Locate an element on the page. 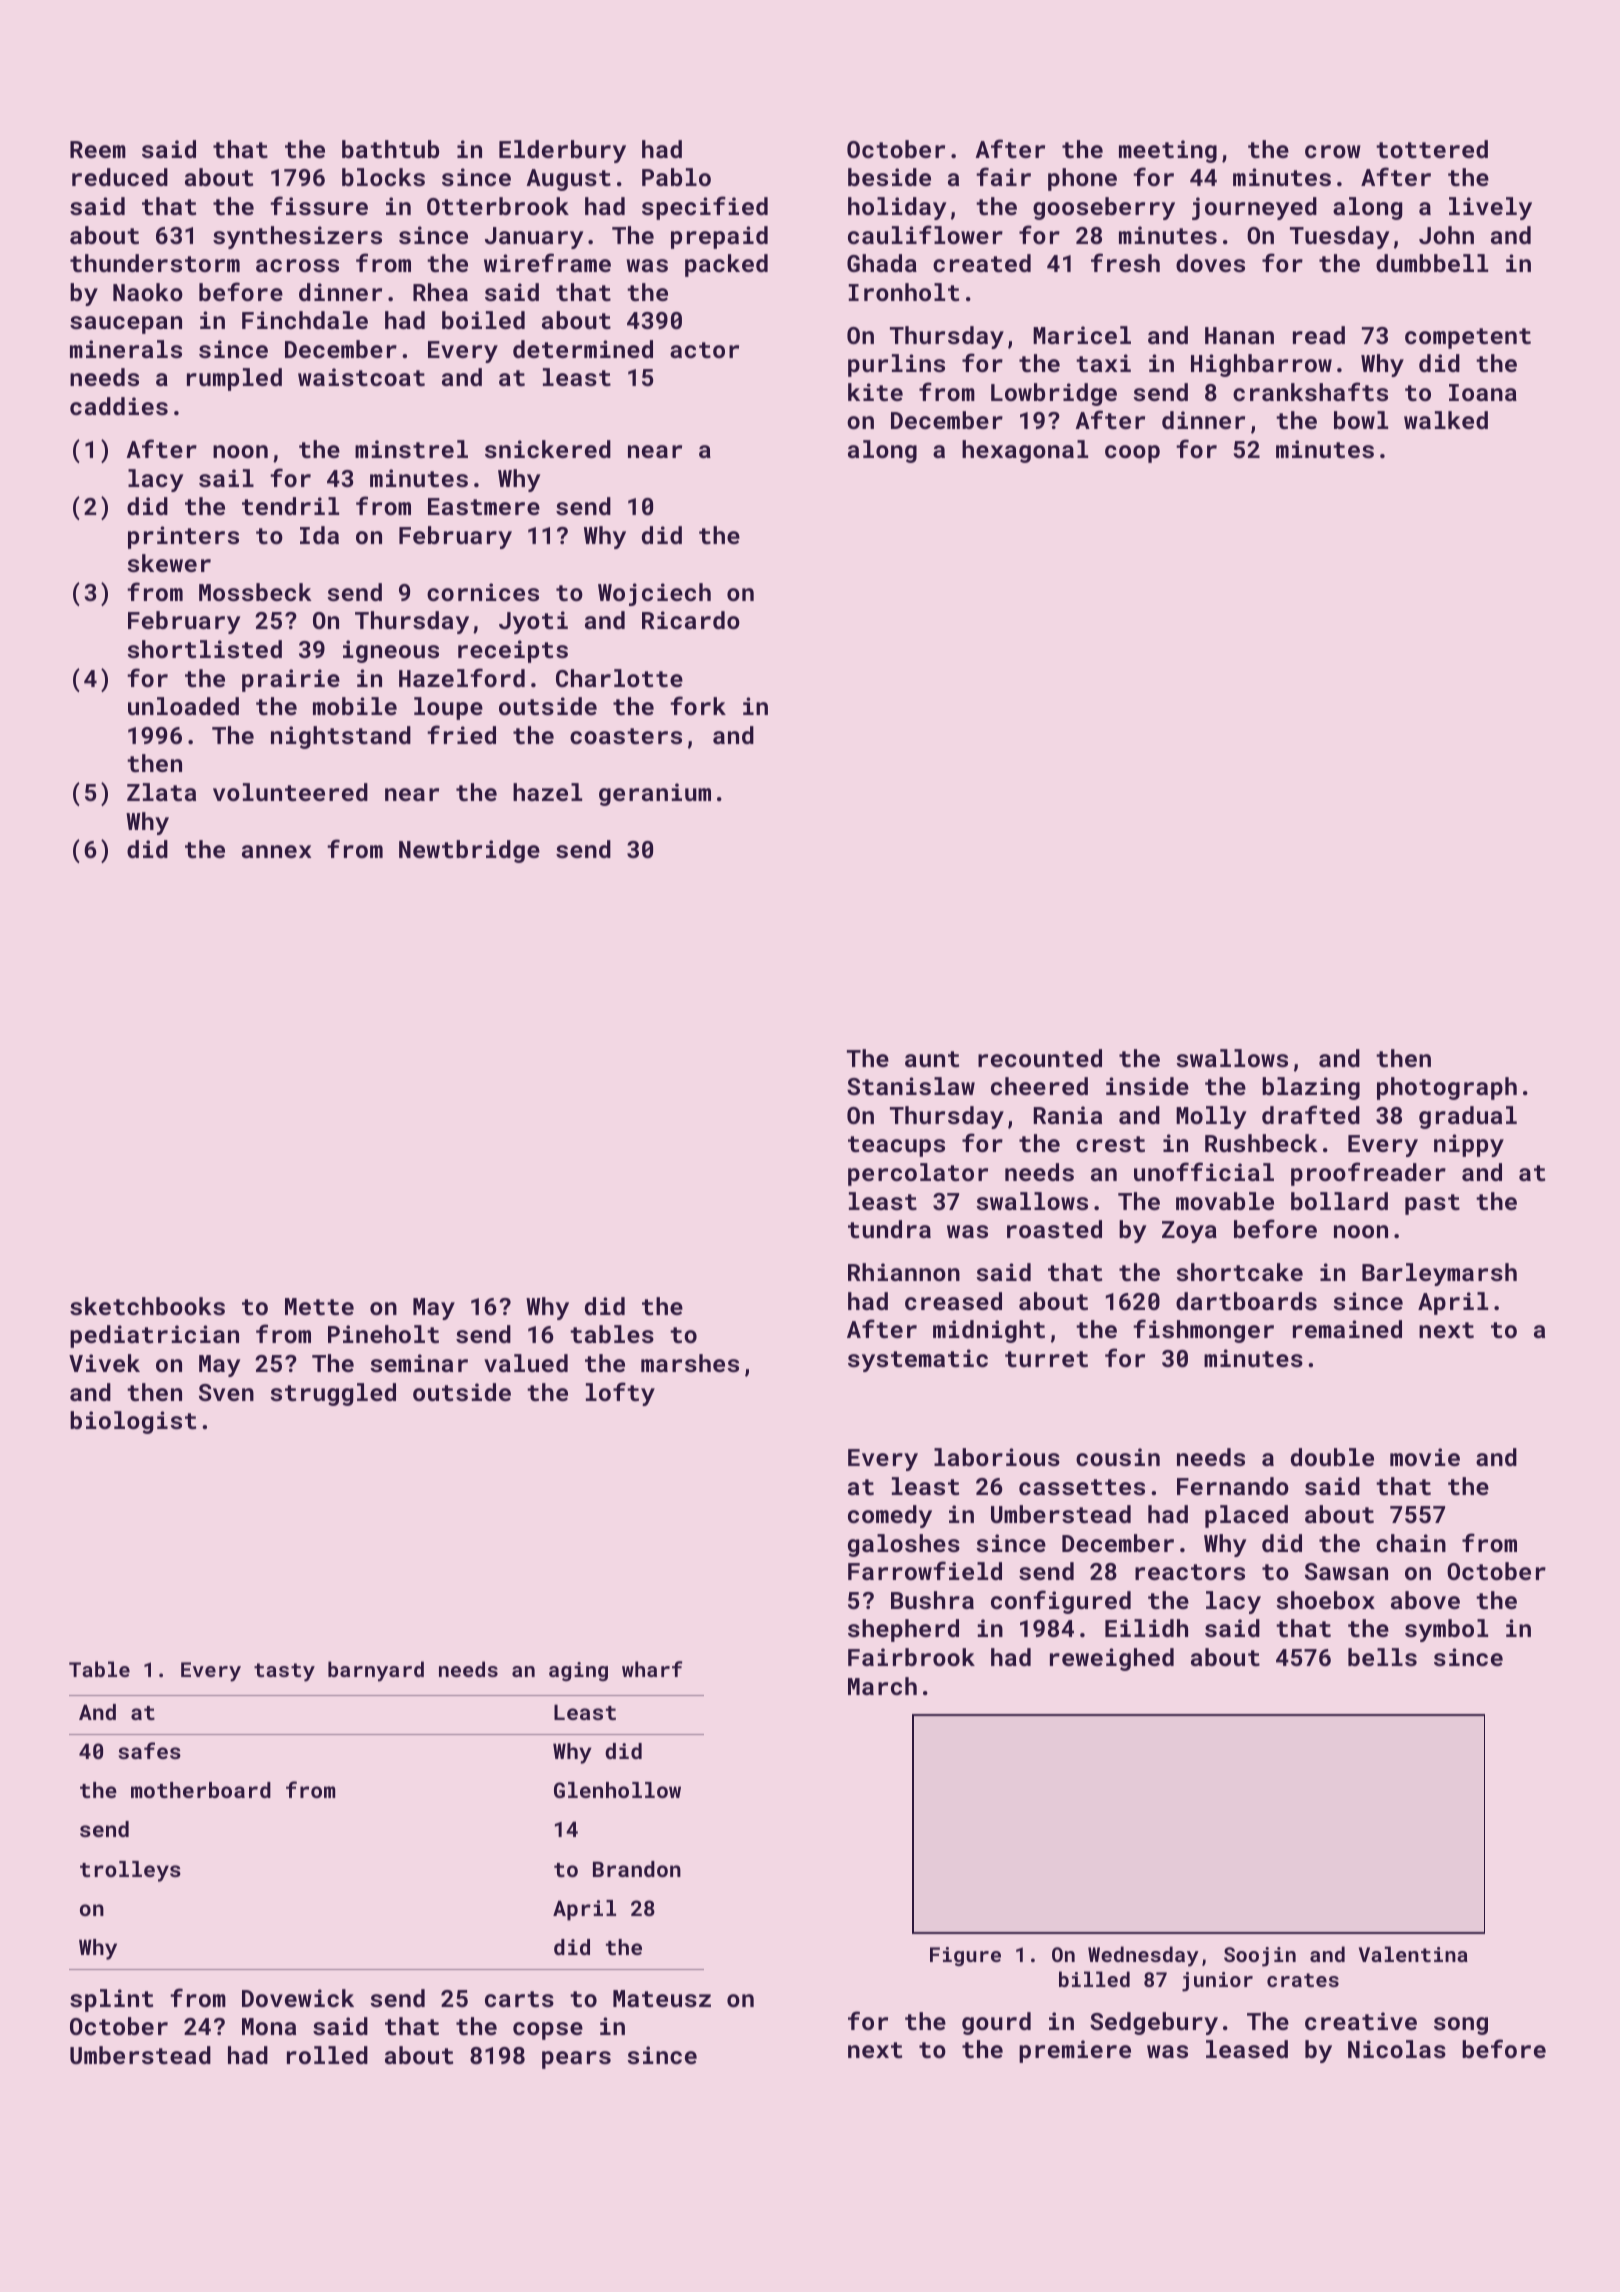 The image size is (1620, 2292). aunt is located at coordinates (932, 1059).
